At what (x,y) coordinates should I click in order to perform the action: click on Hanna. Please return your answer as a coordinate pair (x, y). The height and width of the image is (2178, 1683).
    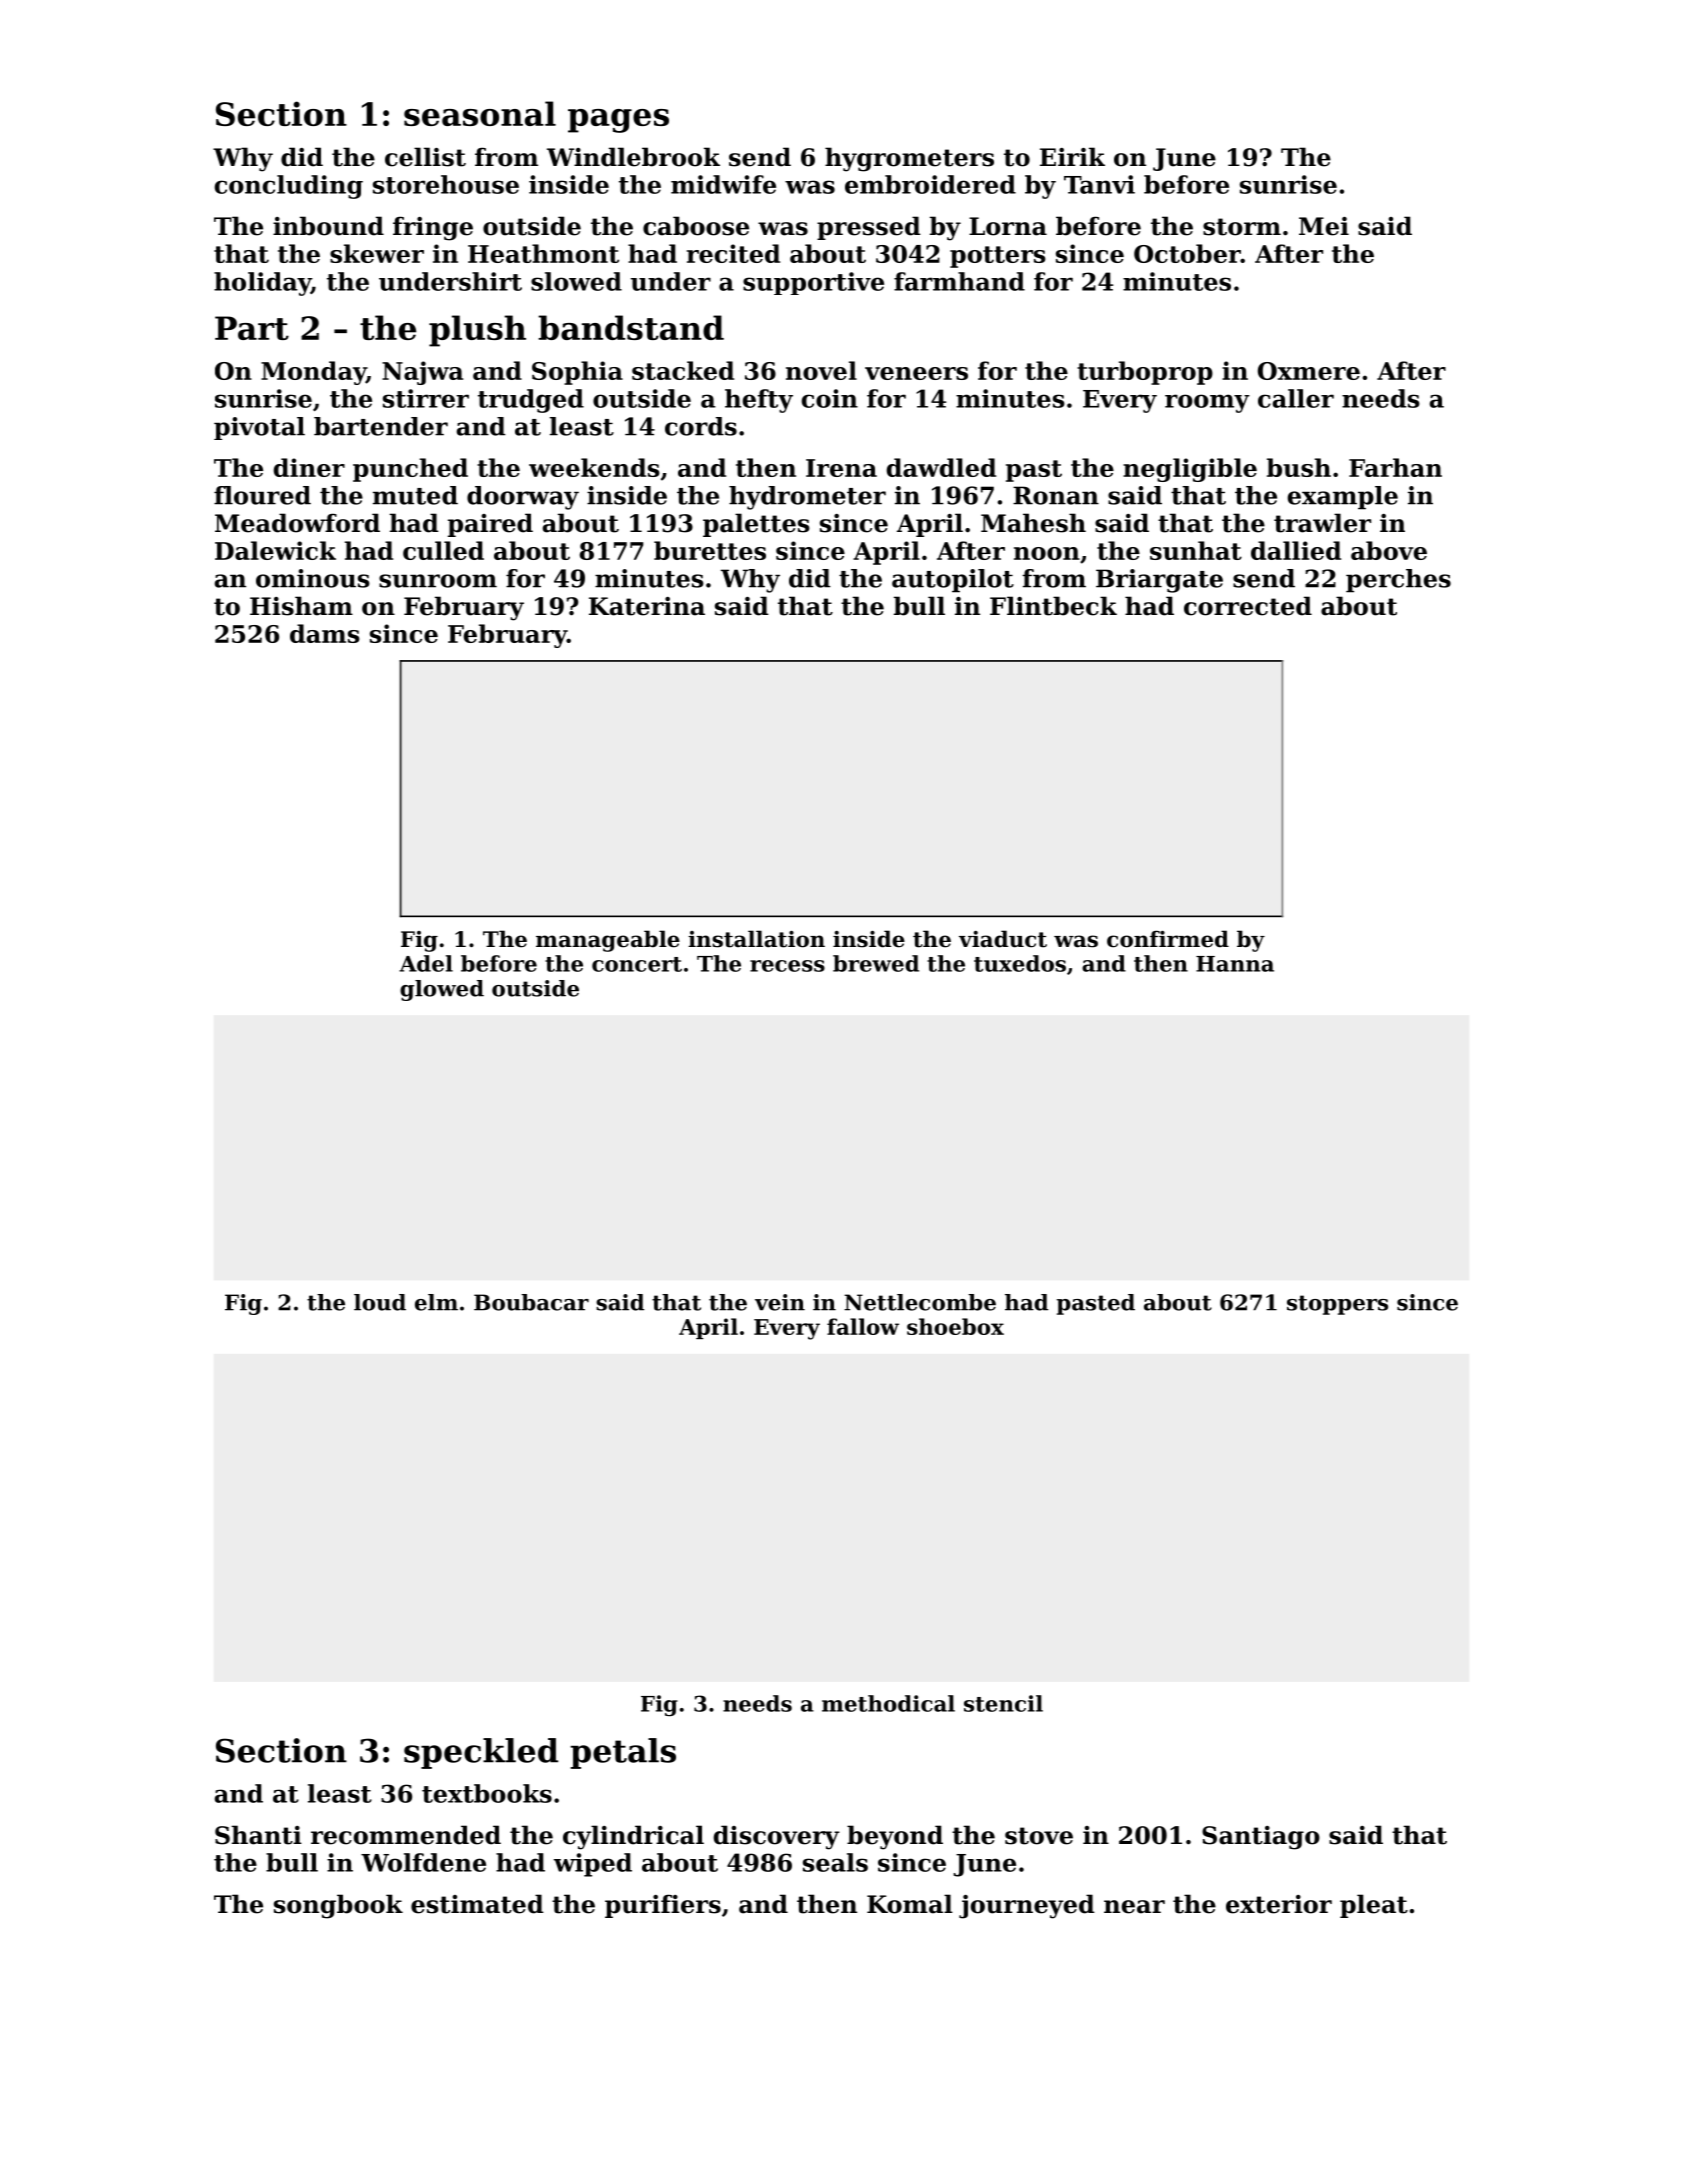
    Looking at the image, I should click on (1235, 964).
